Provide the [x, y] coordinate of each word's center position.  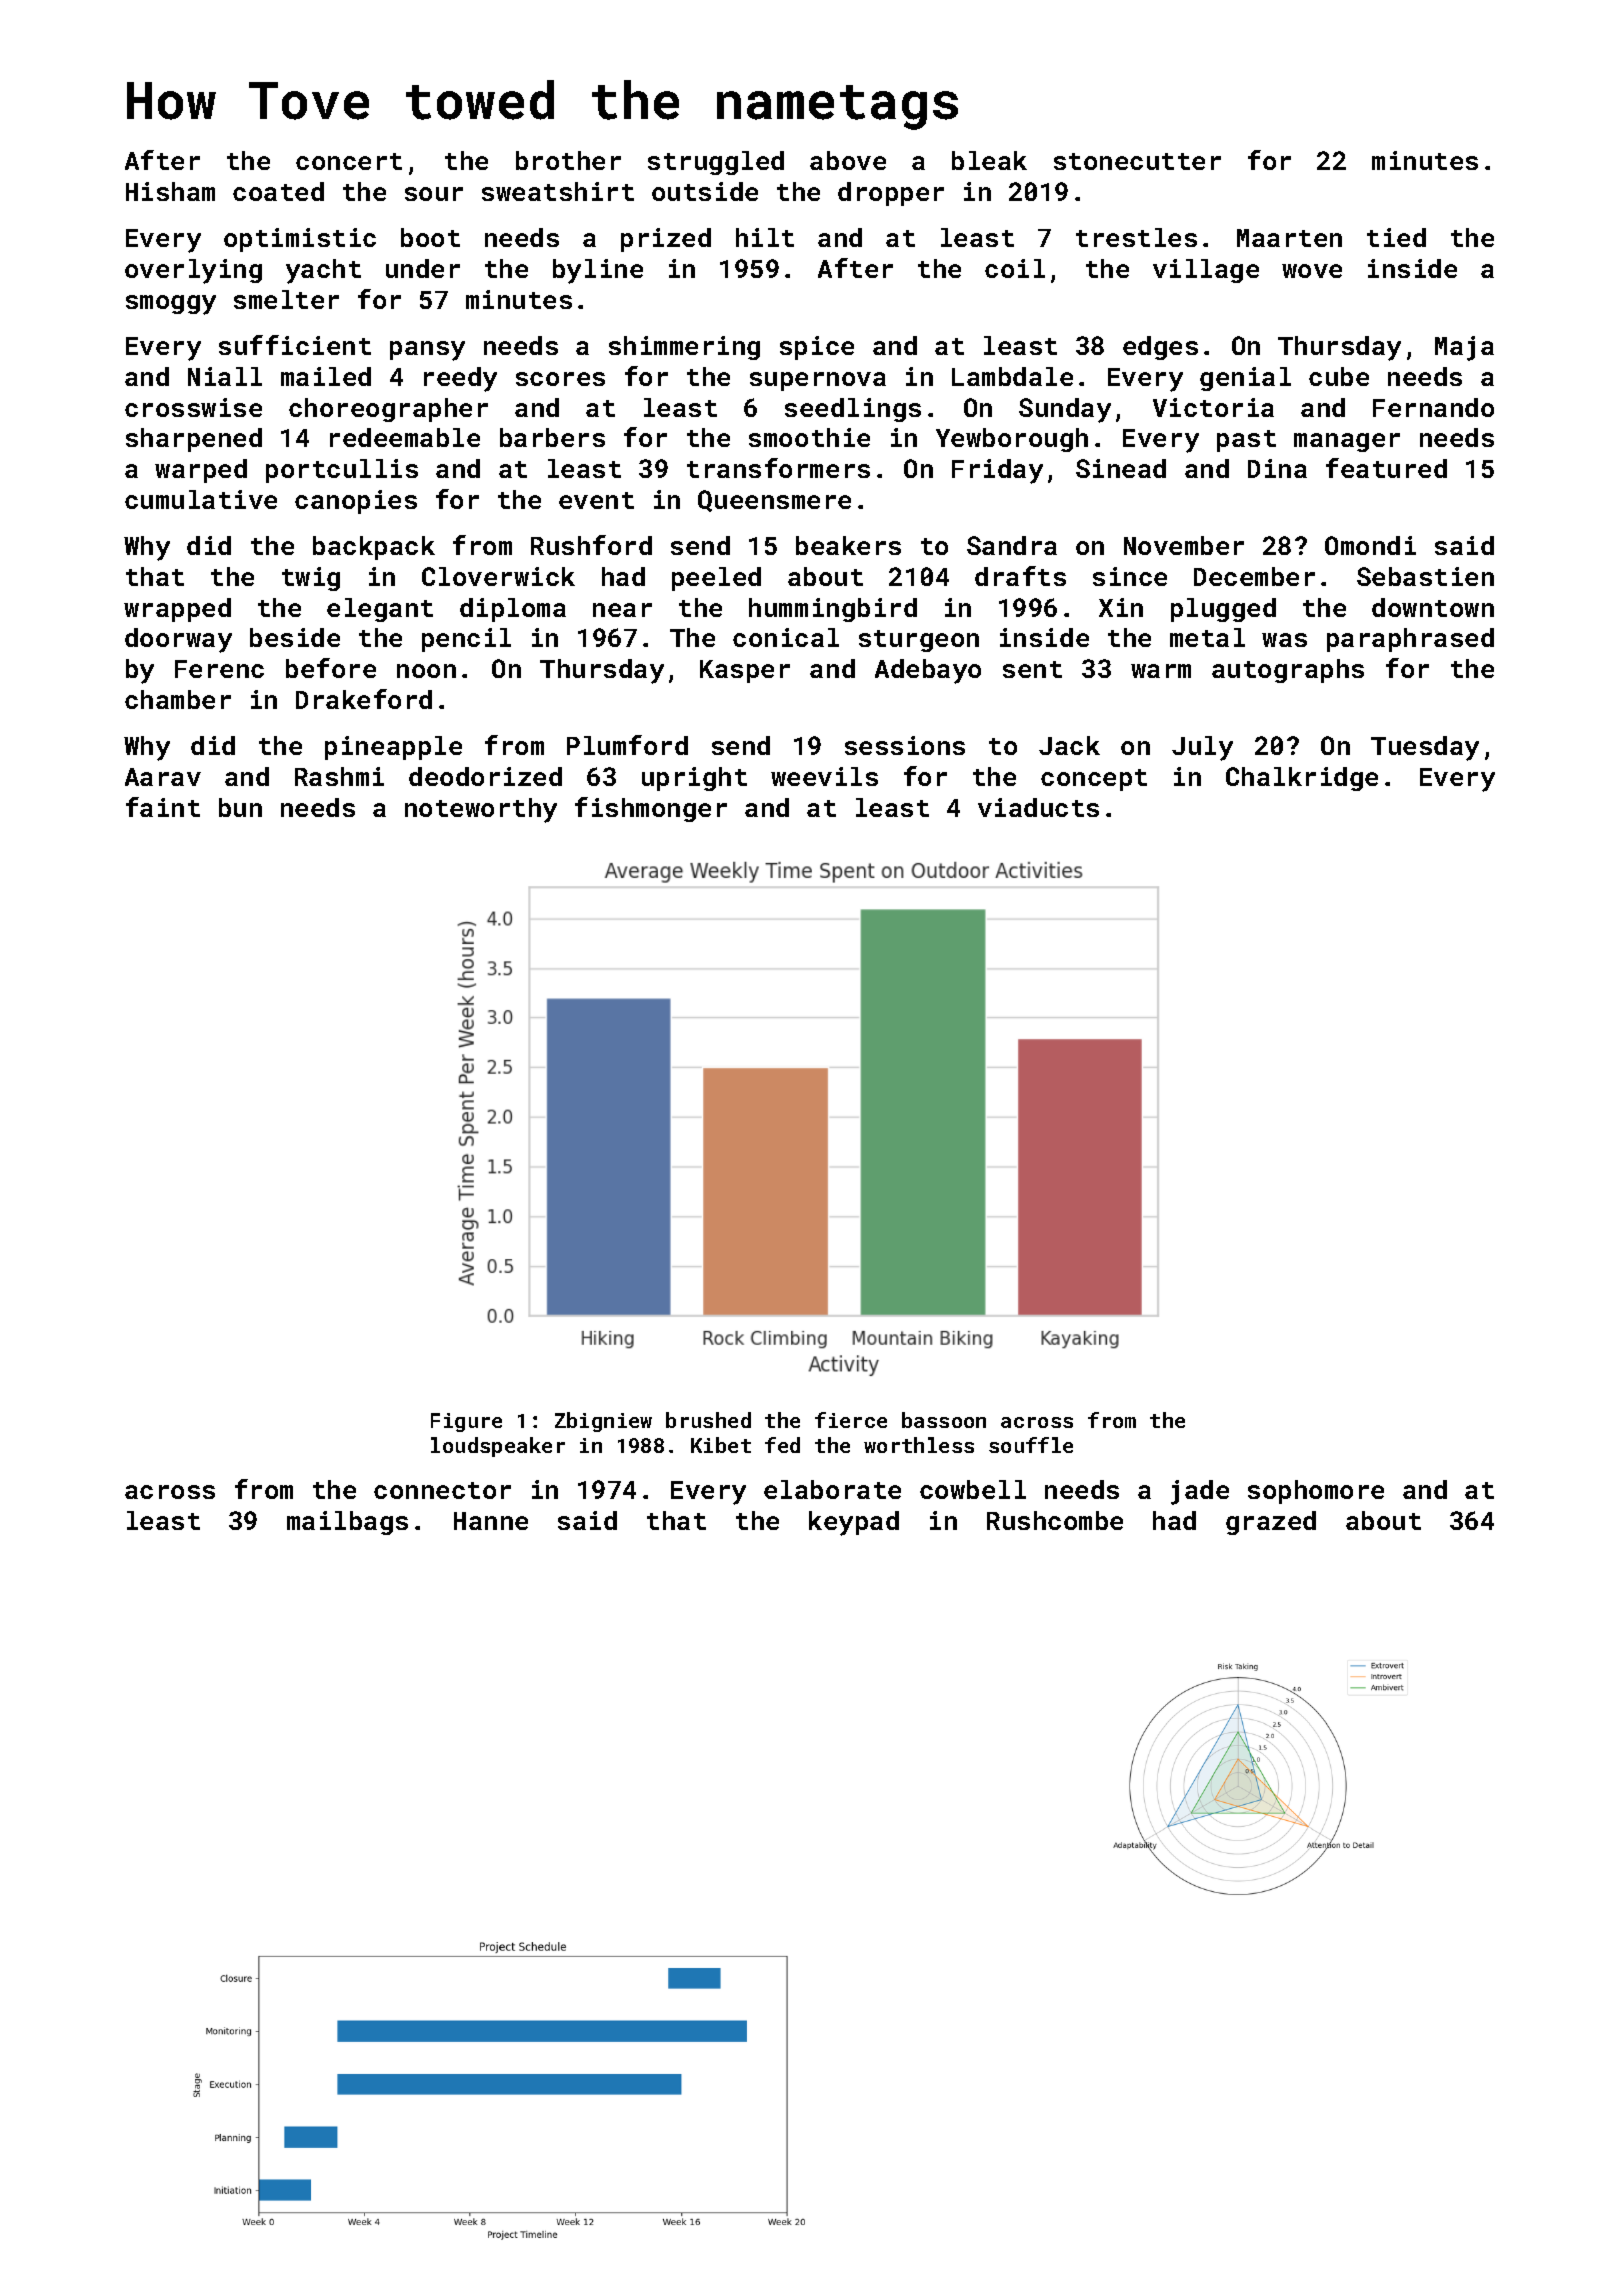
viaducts [1038, 807]
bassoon [944, 1420]
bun [240, 807]
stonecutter [1137, 161]
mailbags [347, 1523]
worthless [919, 1445]
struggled [716, 163]
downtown [1433, 607]
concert [349, 161]
